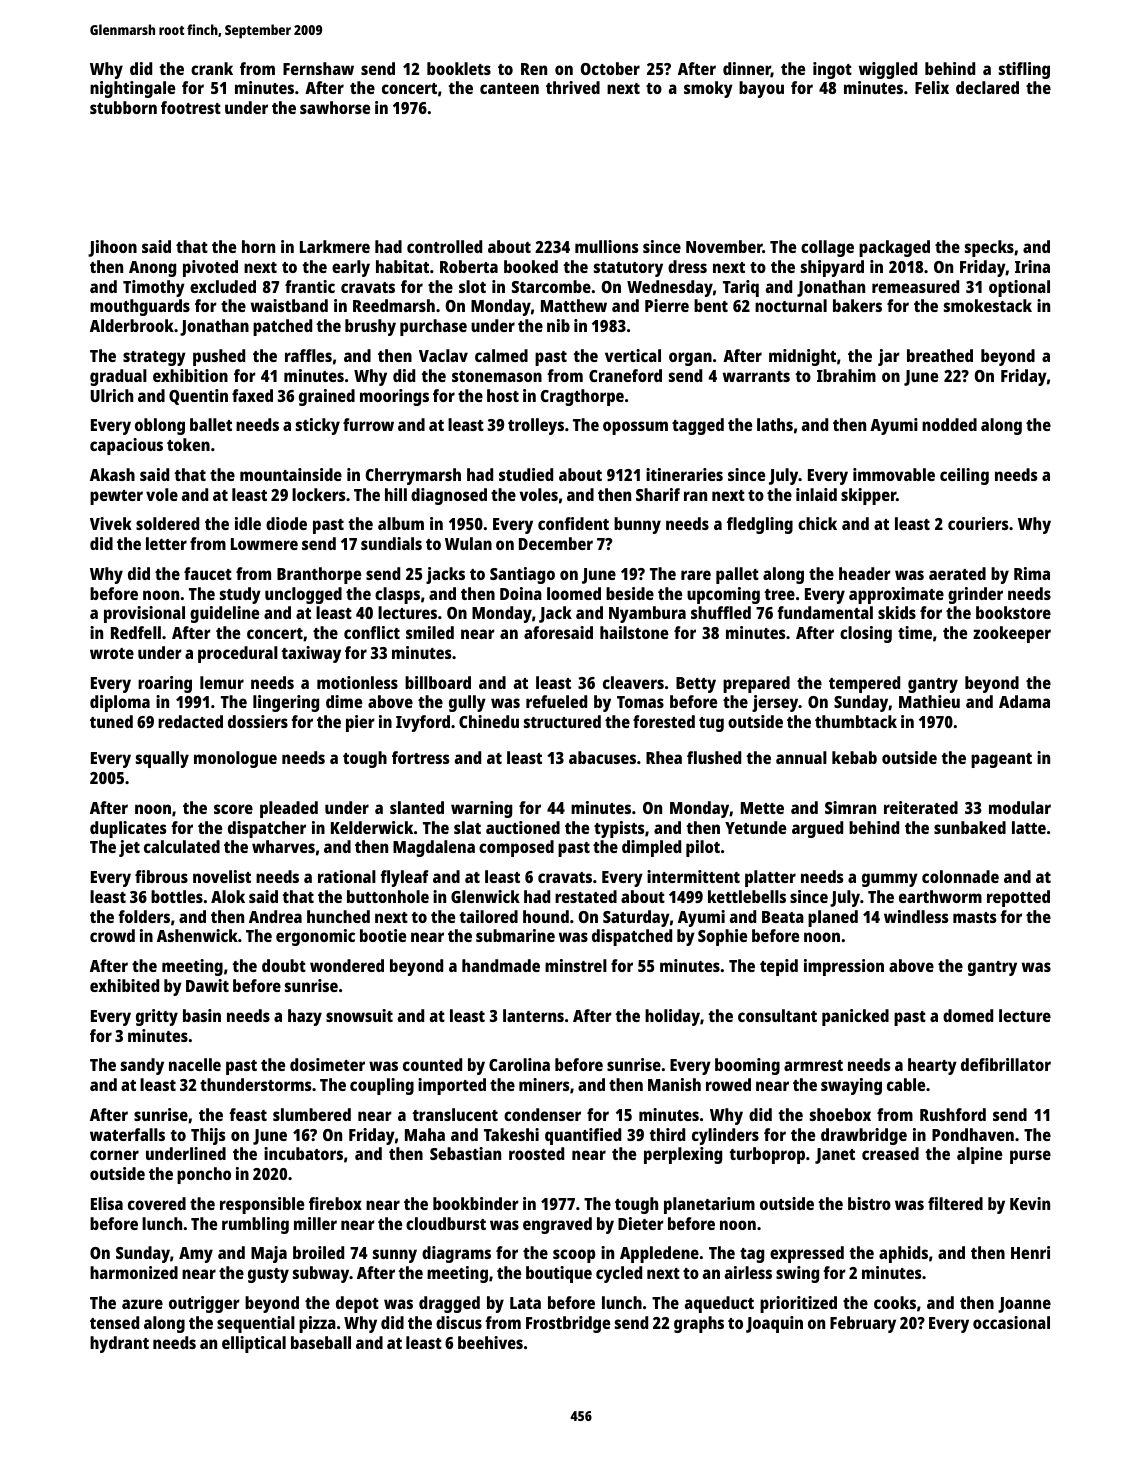 This image has width=1141, height=1477. Describe the element at coordinates (832, 70) in the image. I see `ingot` at that location.
